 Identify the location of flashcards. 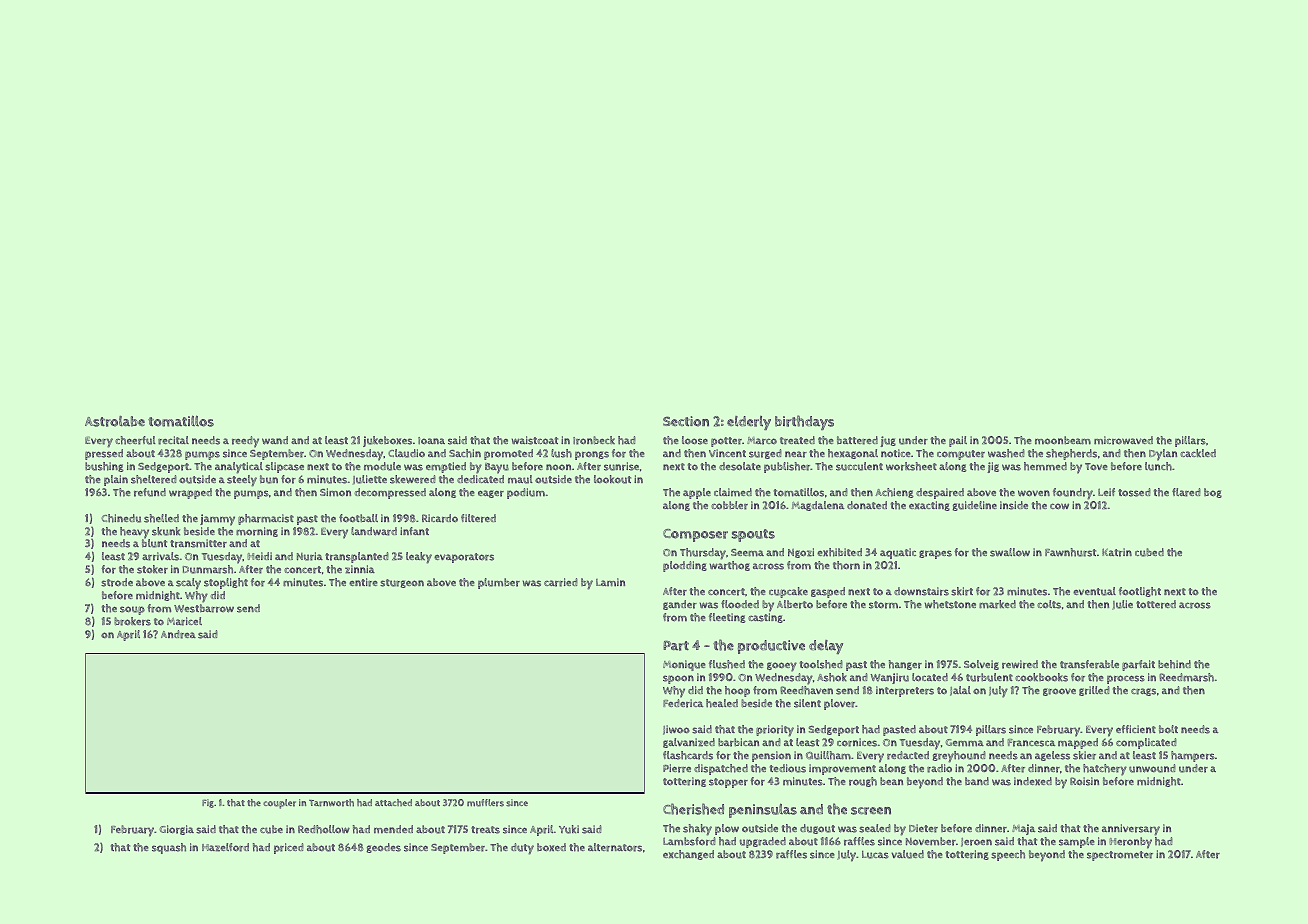
(688, 755).
